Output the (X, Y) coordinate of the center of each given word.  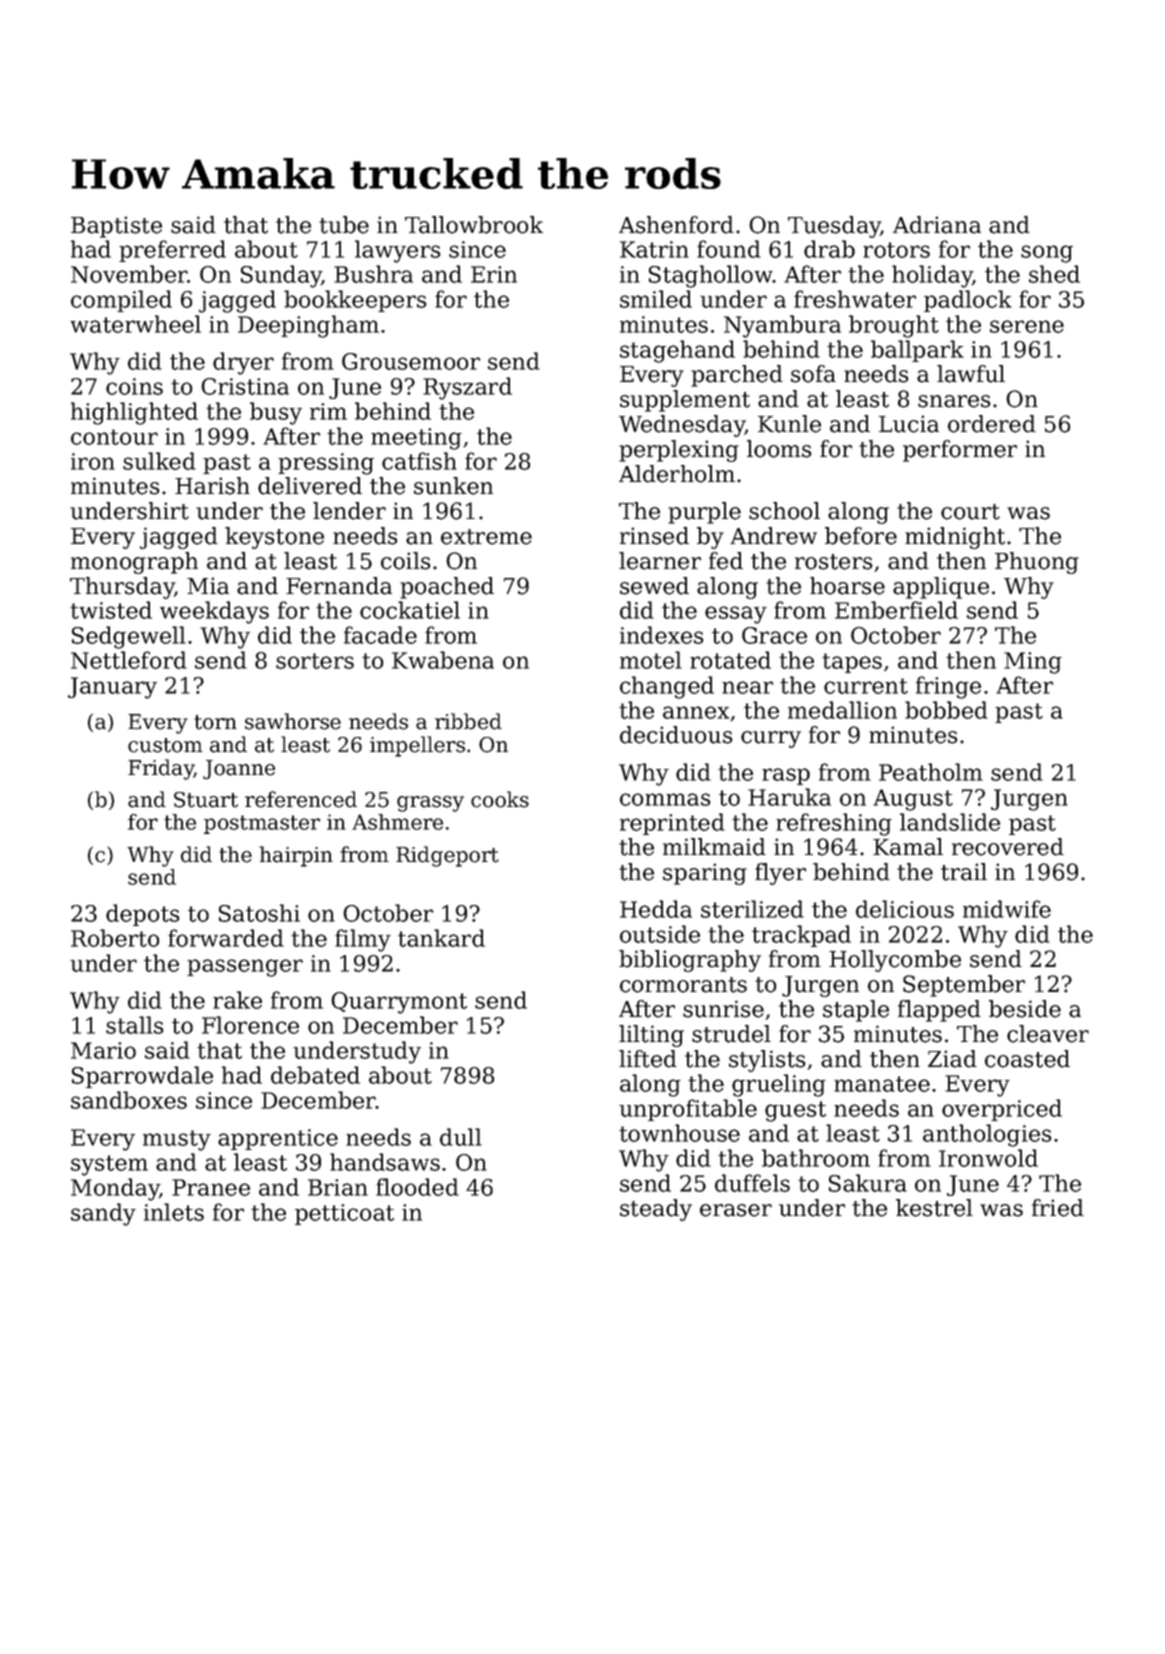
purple (704, 513)
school (784, 511)
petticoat (344, 1214)
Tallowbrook (474, 225)
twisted (111, 610)
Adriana (937, 225)
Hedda (656, 909)
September (964, 986)
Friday (161, 769)
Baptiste (116, 227)
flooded (417, 1187)
